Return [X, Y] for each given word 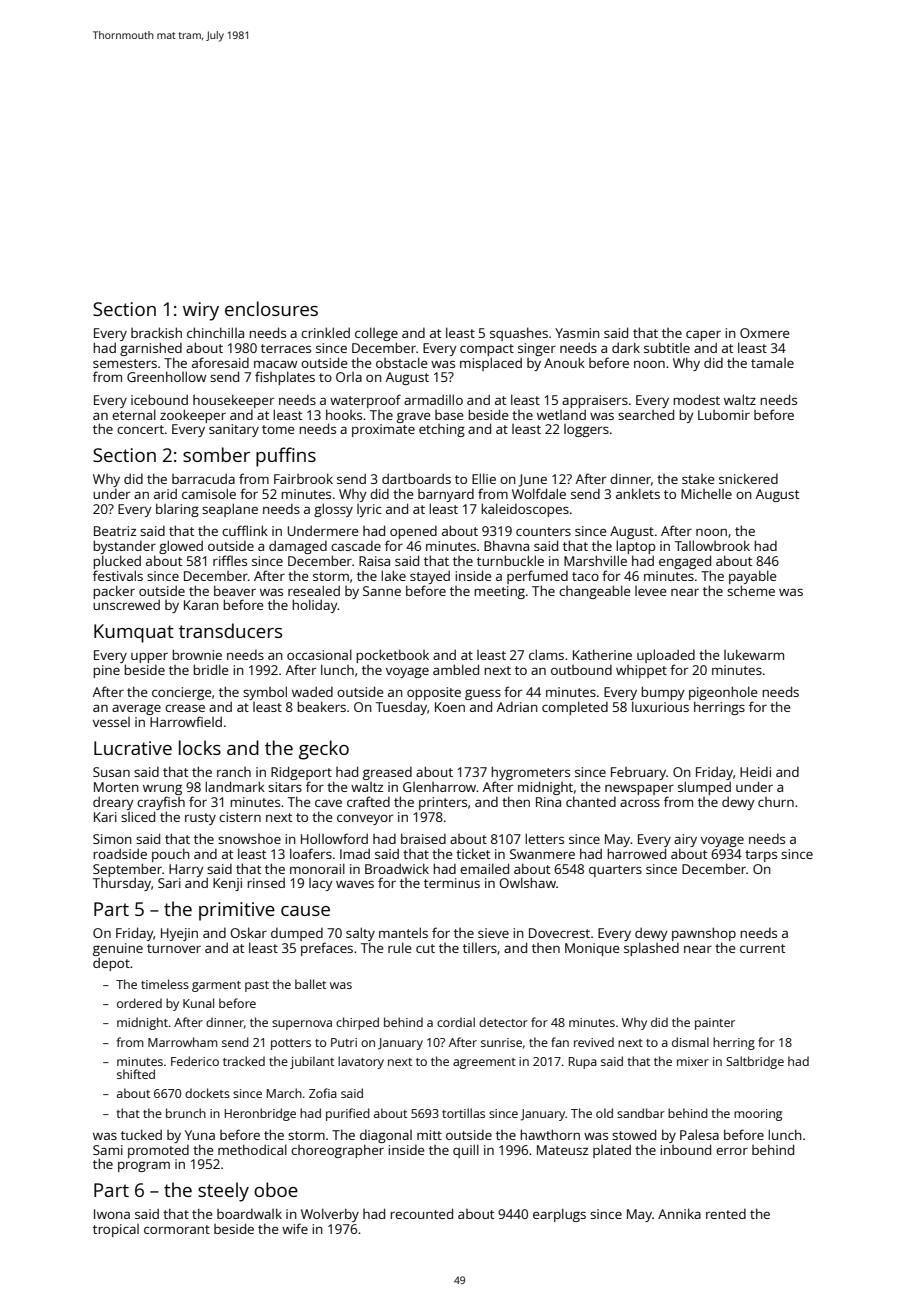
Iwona [112, 1214]
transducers [230, 630]
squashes [519, 334]
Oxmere [765, 333]
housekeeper [233, 401]
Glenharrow [440, 787]
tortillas [463, 1113]
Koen [450, 707]
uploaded [666, 656]
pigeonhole [723, 693]
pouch [171, 855]
